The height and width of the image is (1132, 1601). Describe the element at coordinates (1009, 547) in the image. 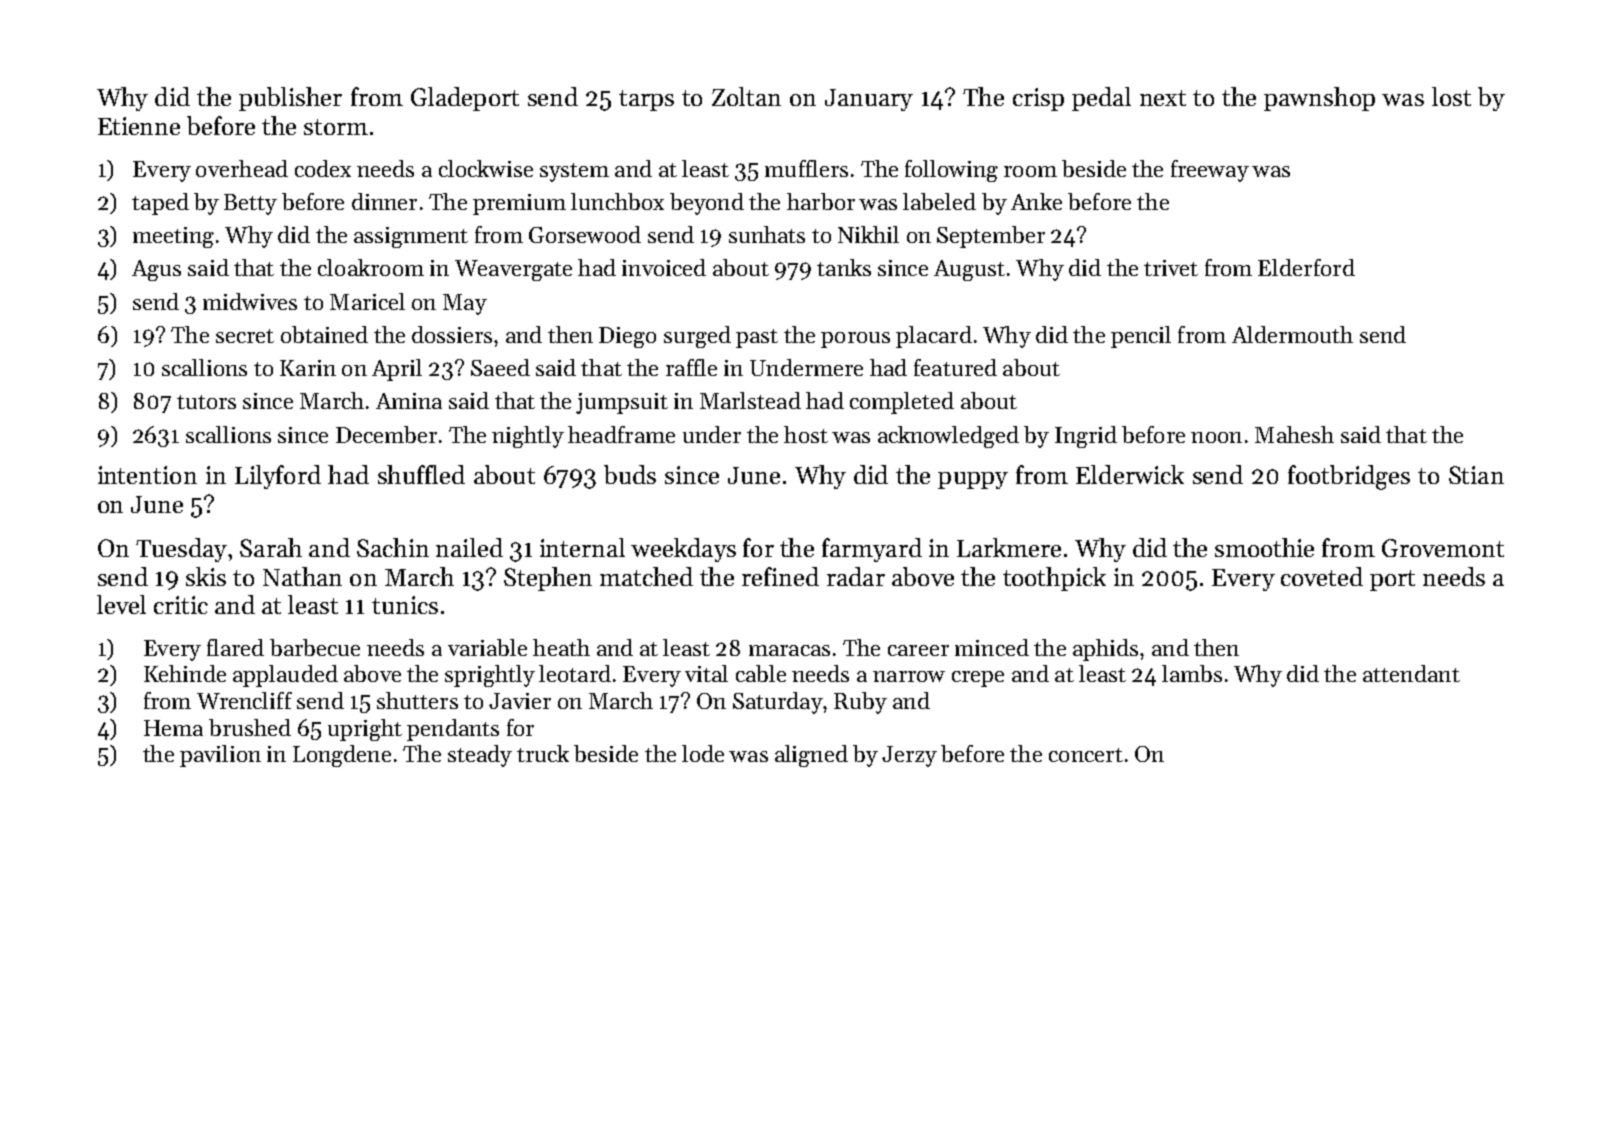

I see `Larkmere` at that location.
